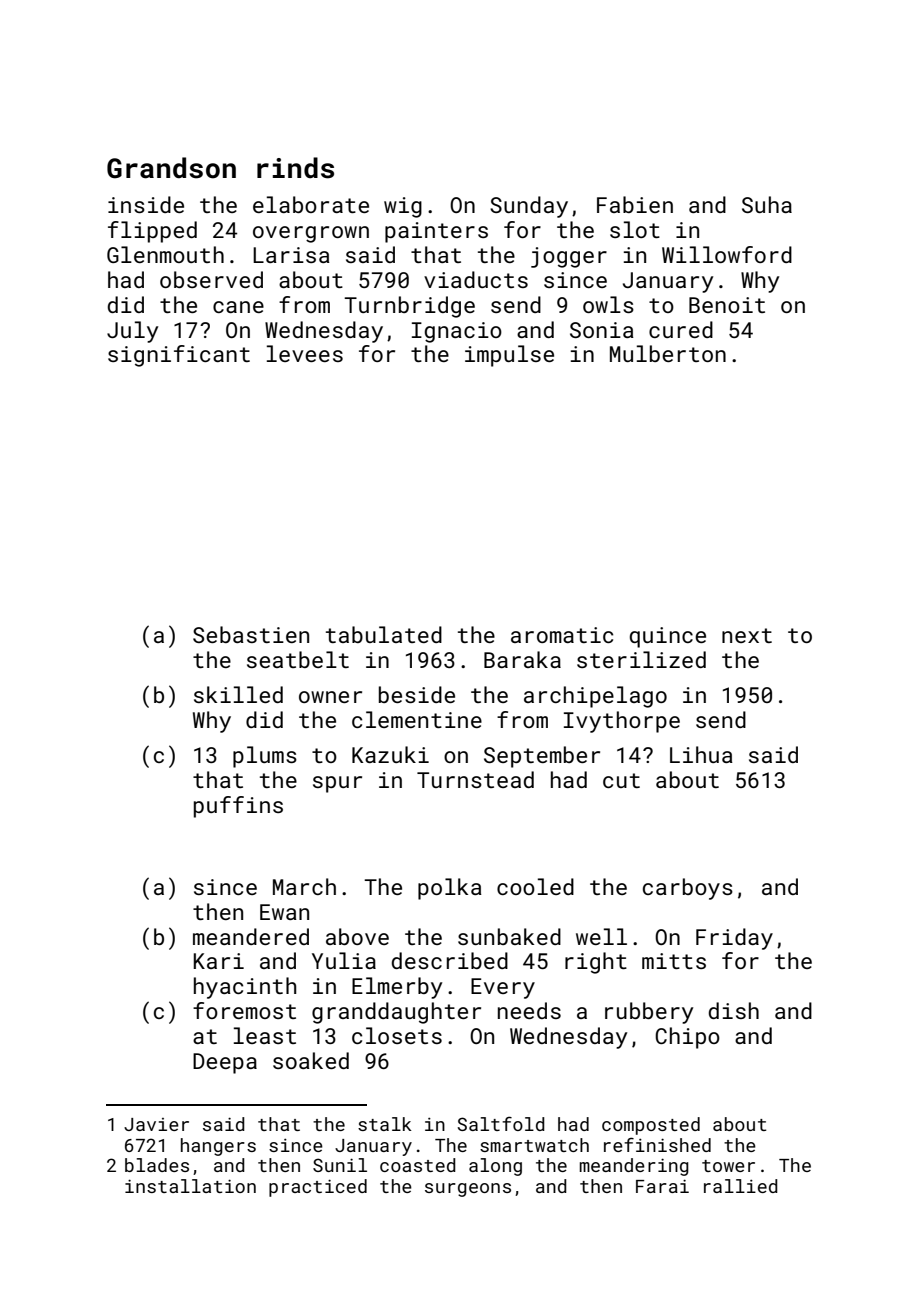 The width and height of the document is (924, 1311). Describe the element at coordinates (397, 1035) in the document. I see `closets` at that location.
